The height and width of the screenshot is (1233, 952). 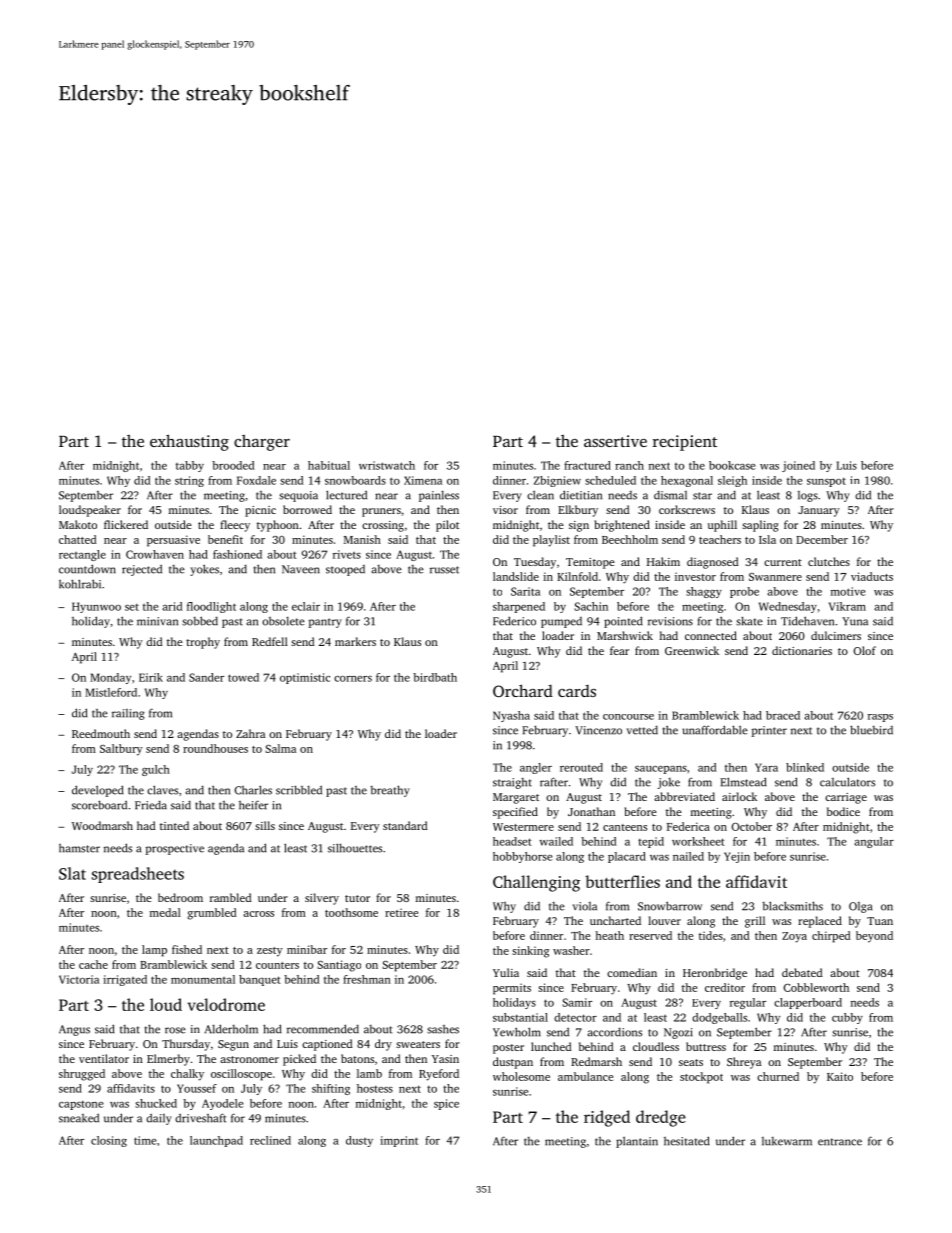 What do you see at coordinates (760, 526) in the screenshot?
I see `sapling` at bounding box center [760, 526].
